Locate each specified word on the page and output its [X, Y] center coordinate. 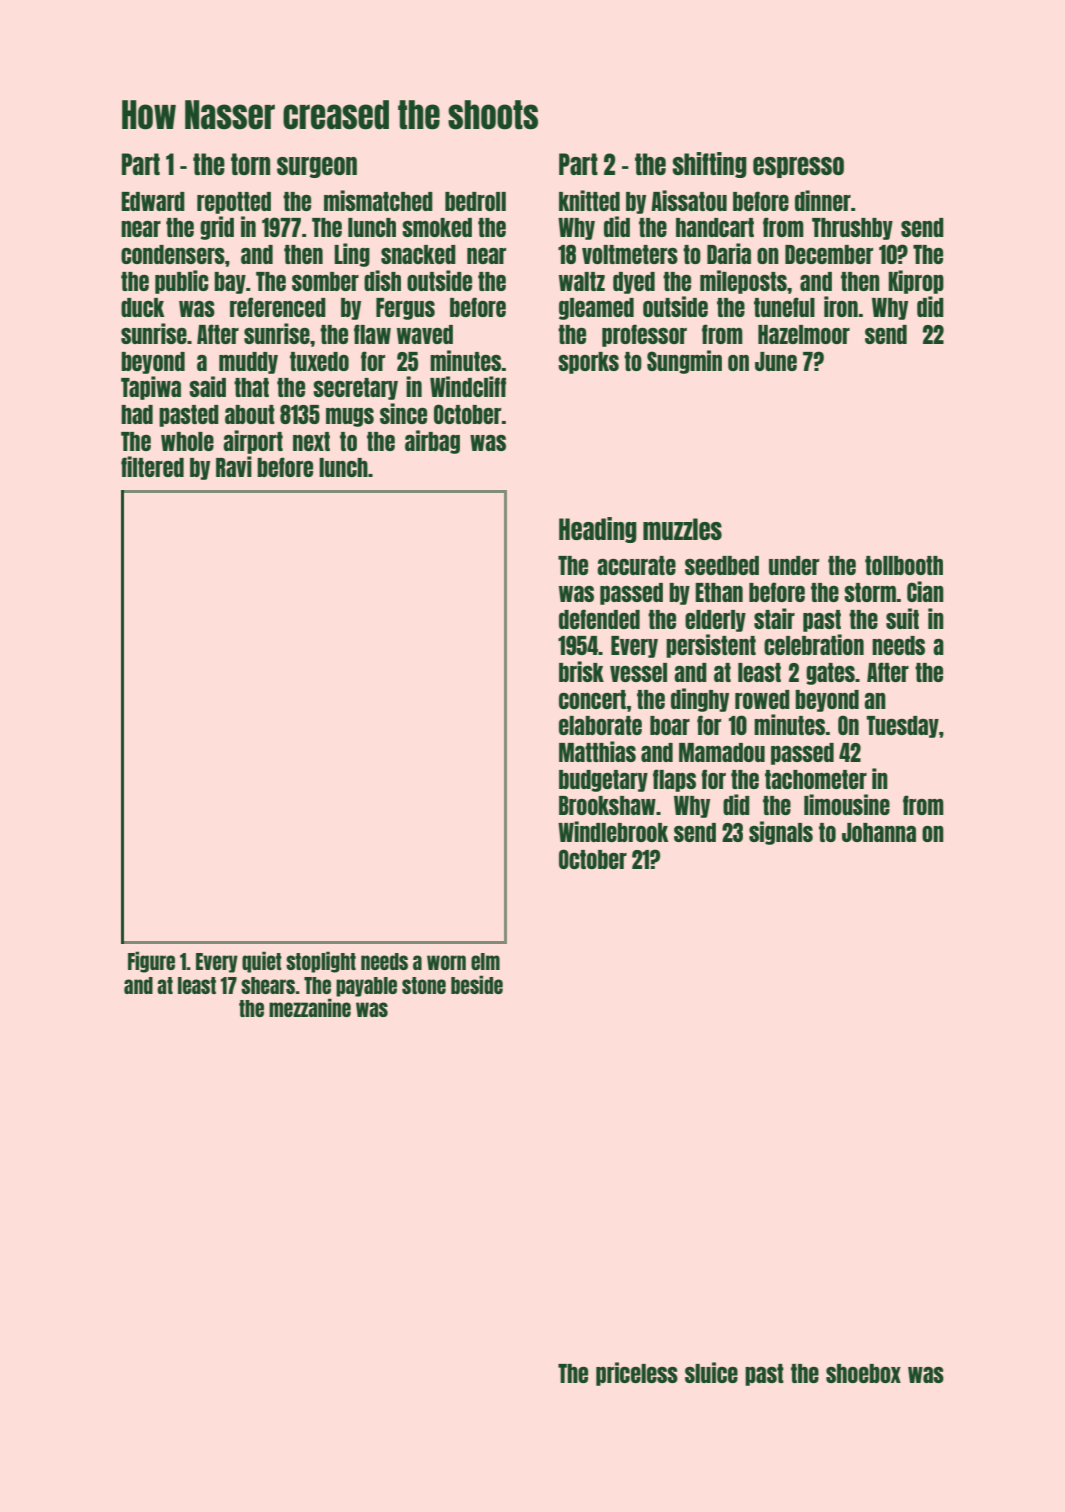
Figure [151, 962]
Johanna [879, 832]
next [311, 441]
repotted [234, 203]
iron [841, 306]
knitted [589, 200]
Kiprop [916, 282]
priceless [637, 1374]
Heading [598, 530]
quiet [262, 962]
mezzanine [310, 1007]
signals [781, 833]
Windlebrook [613, 831]
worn [446, 962]
